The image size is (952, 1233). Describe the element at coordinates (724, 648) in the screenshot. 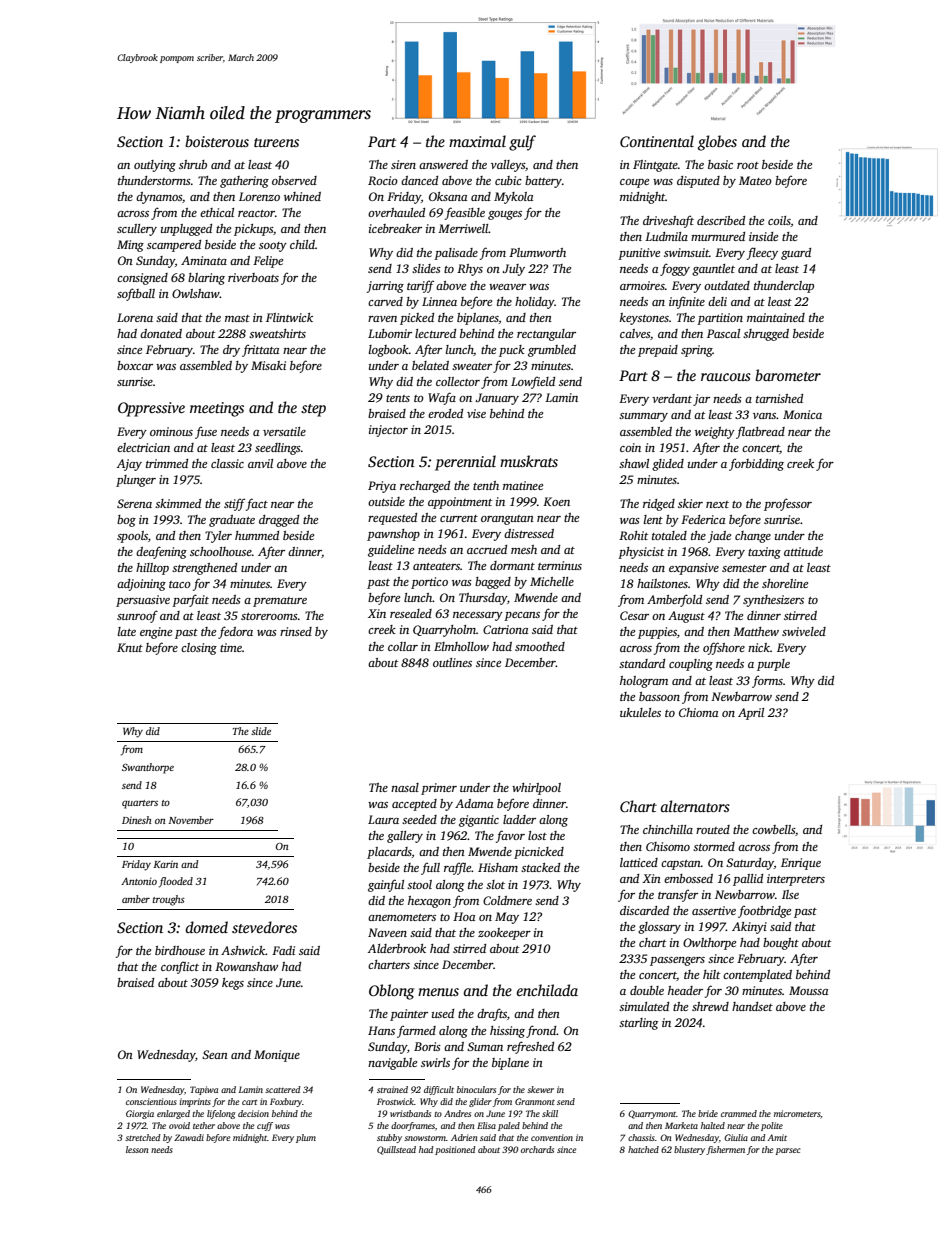

I see `offshore` at that location.
